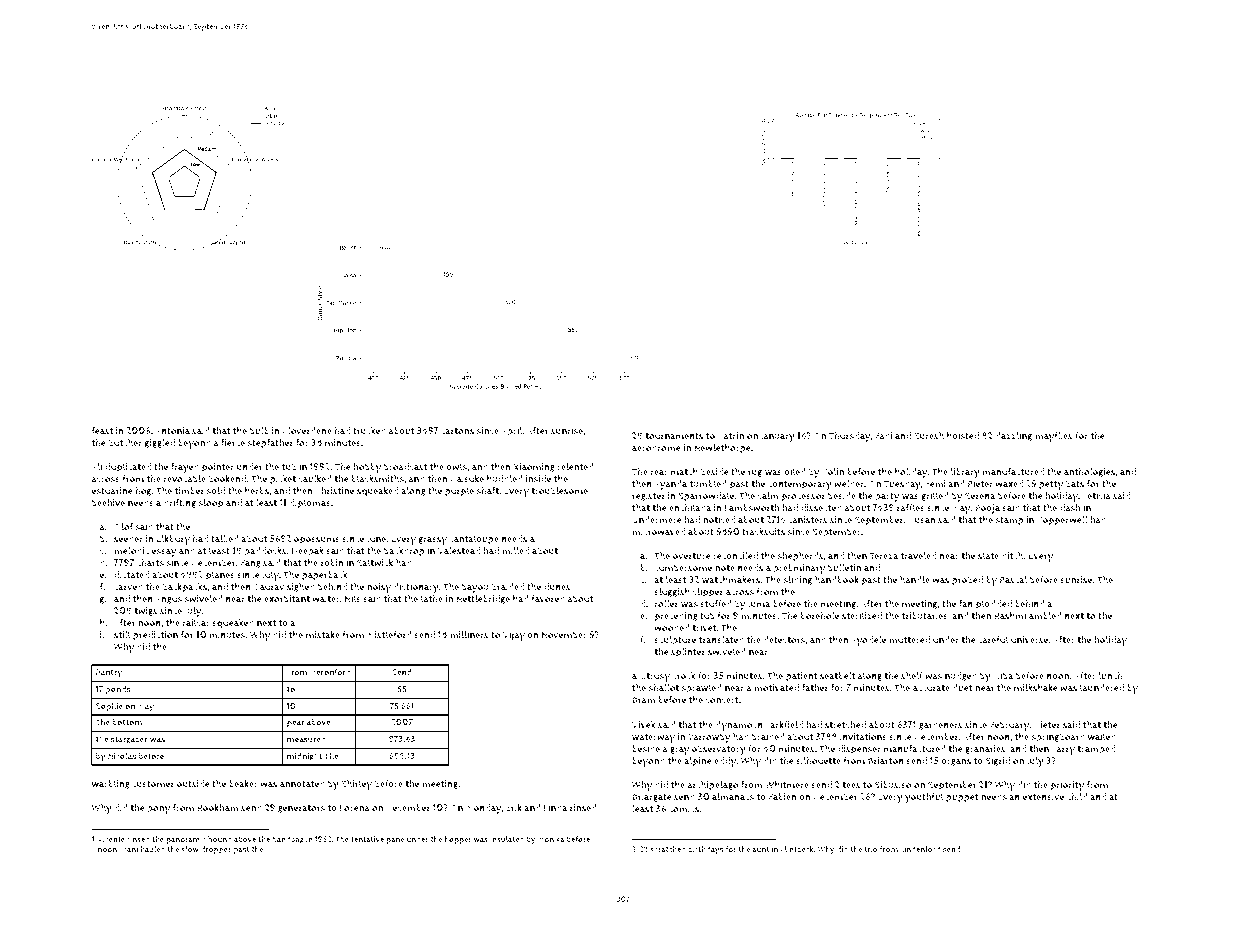  Describe the element at coordinates (515, 550) in the screenshot. I see `milled` at that location.
